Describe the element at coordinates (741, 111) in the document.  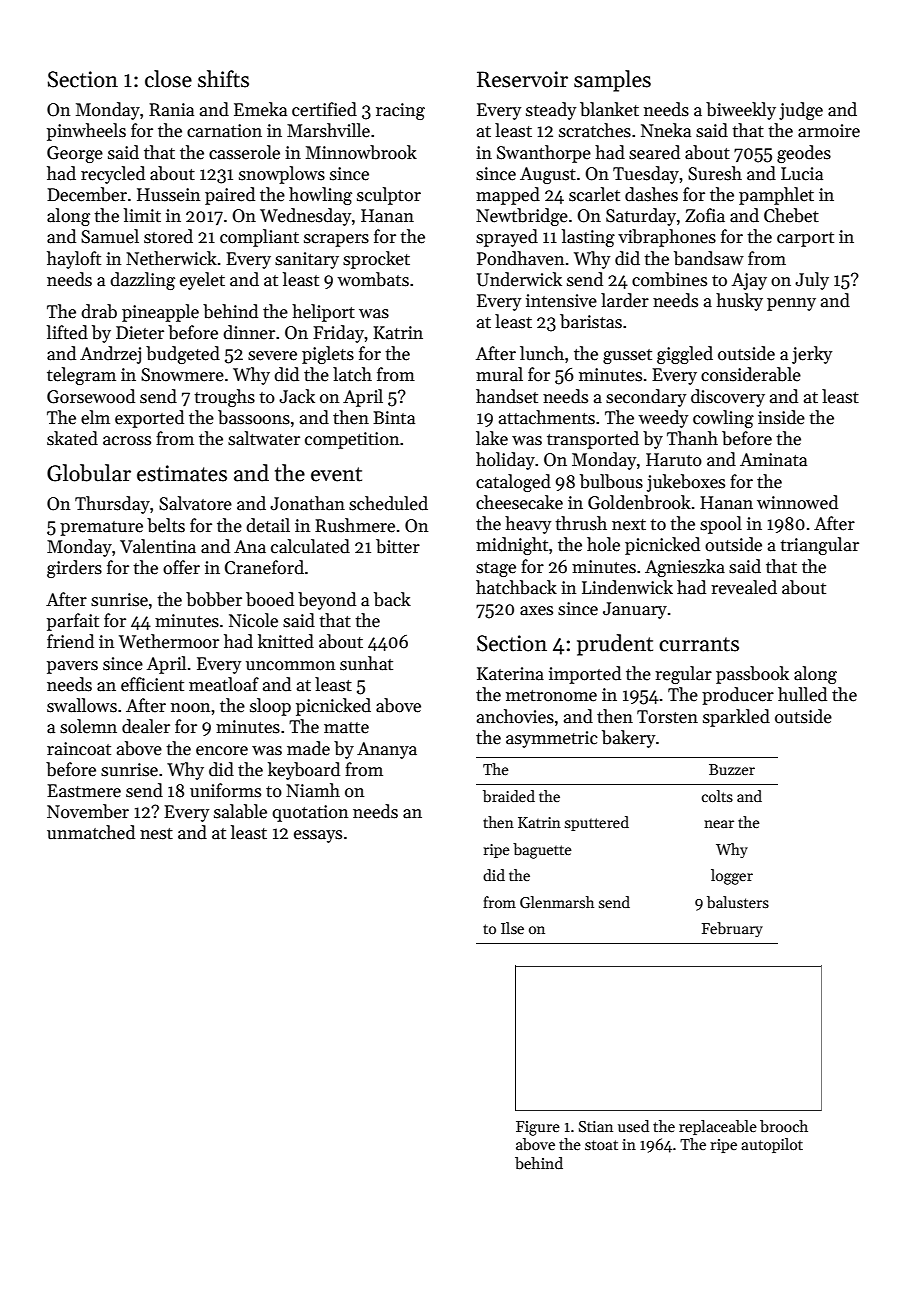
I see `biweekly` at that location.
